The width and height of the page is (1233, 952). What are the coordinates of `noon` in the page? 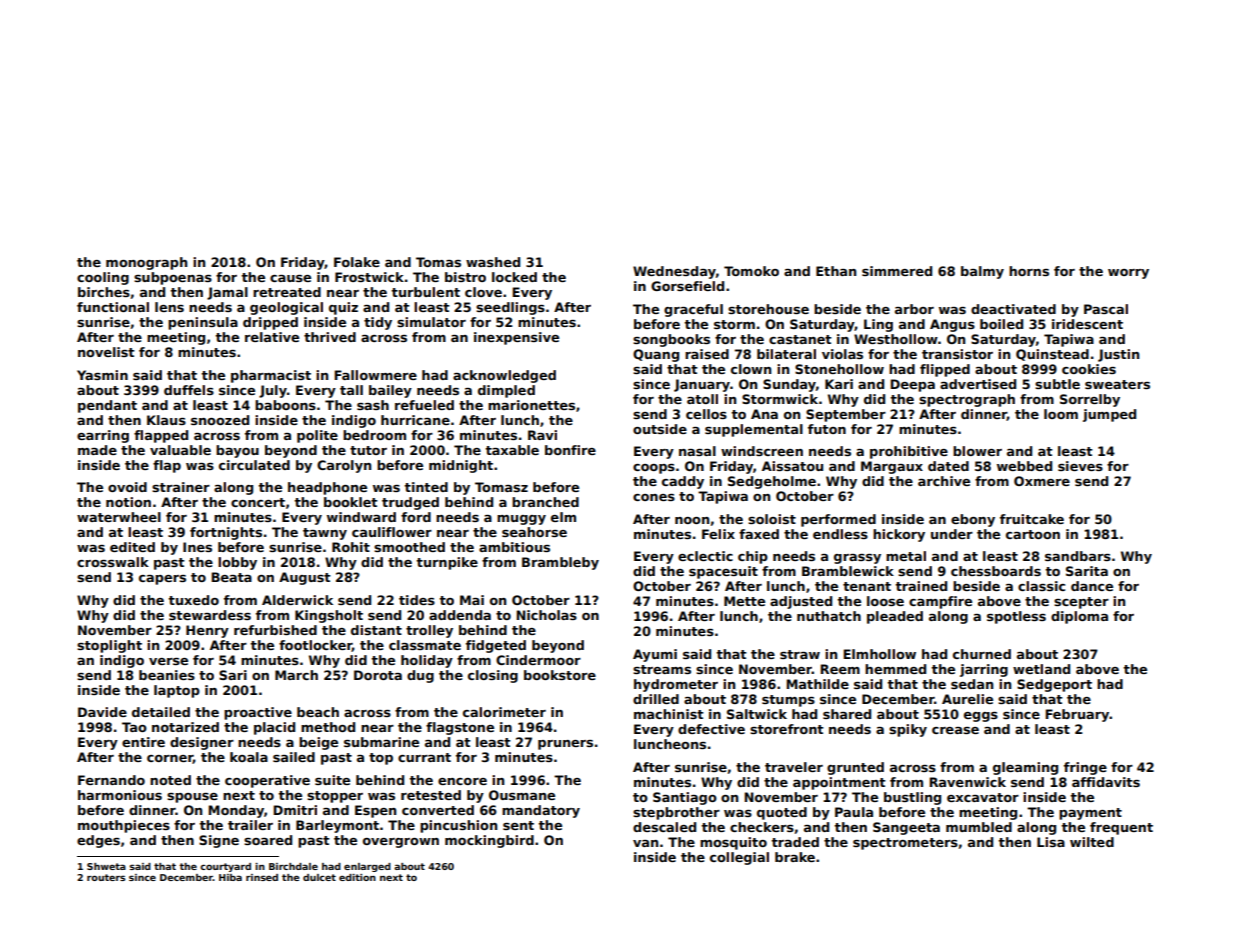 It's located at (692, 520).
